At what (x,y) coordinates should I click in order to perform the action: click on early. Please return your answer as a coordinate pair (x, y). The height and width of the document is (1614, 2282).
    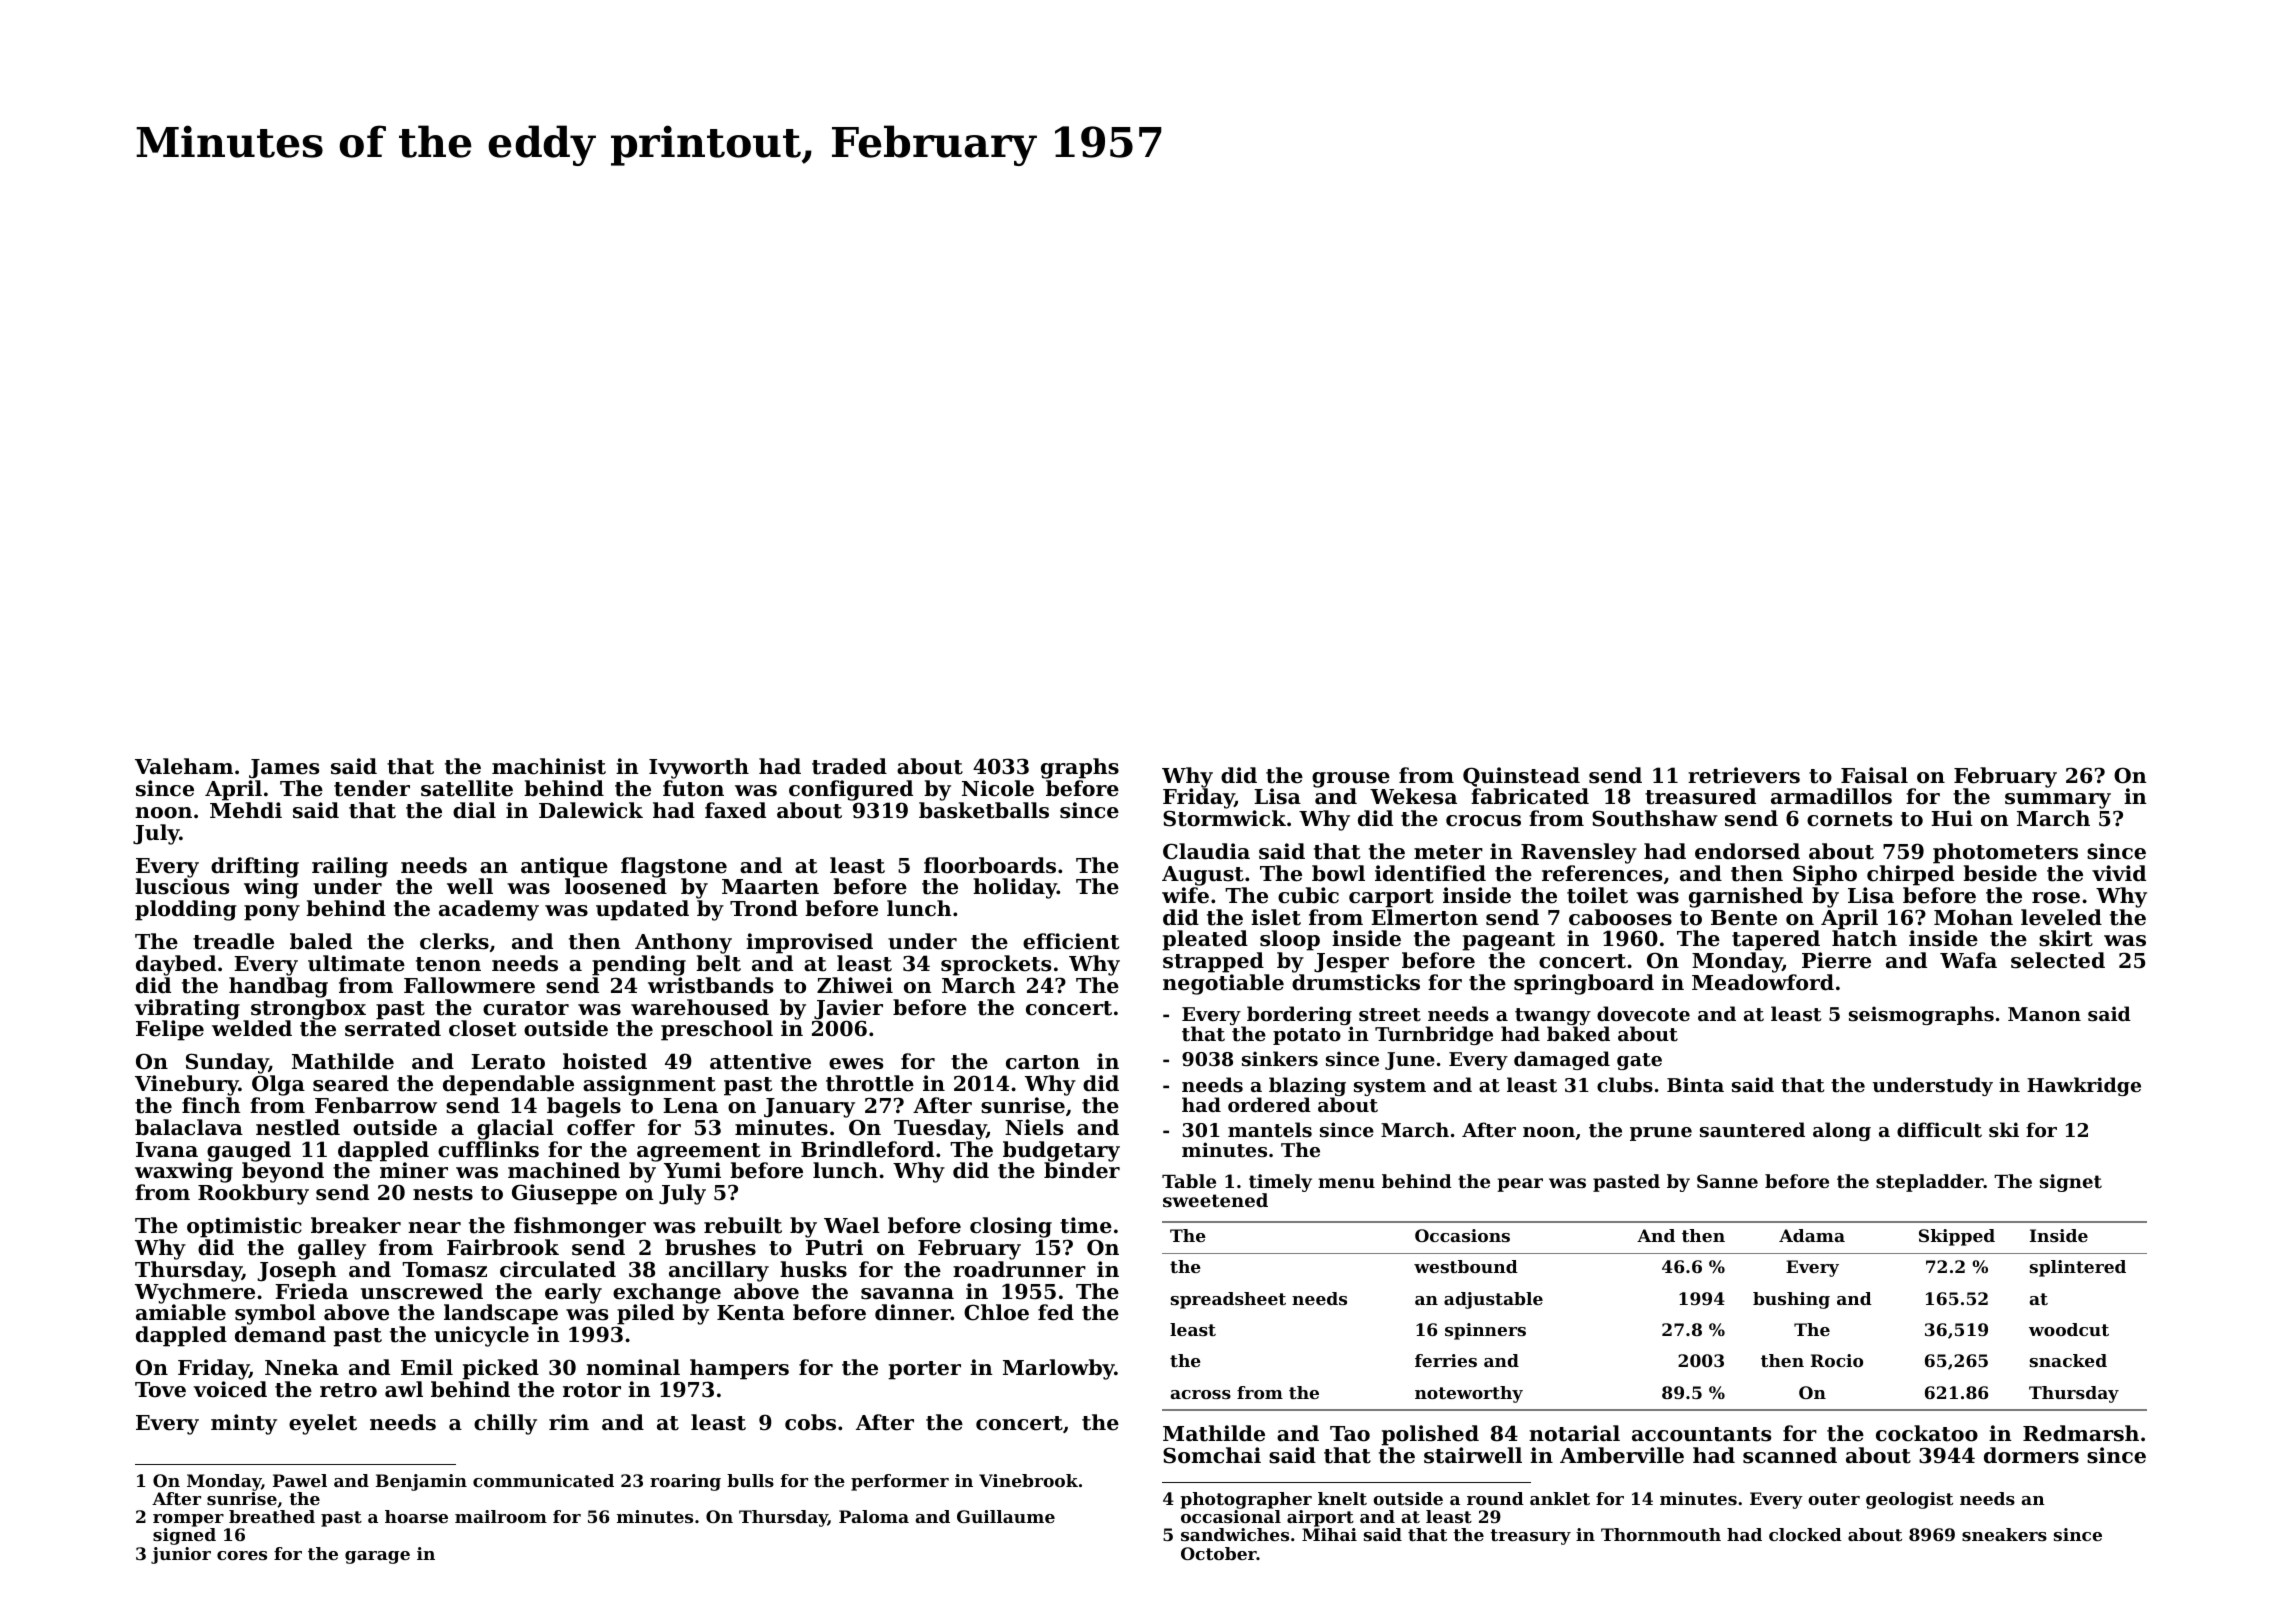
    Looking at the image, I should click on (573, 1293).
